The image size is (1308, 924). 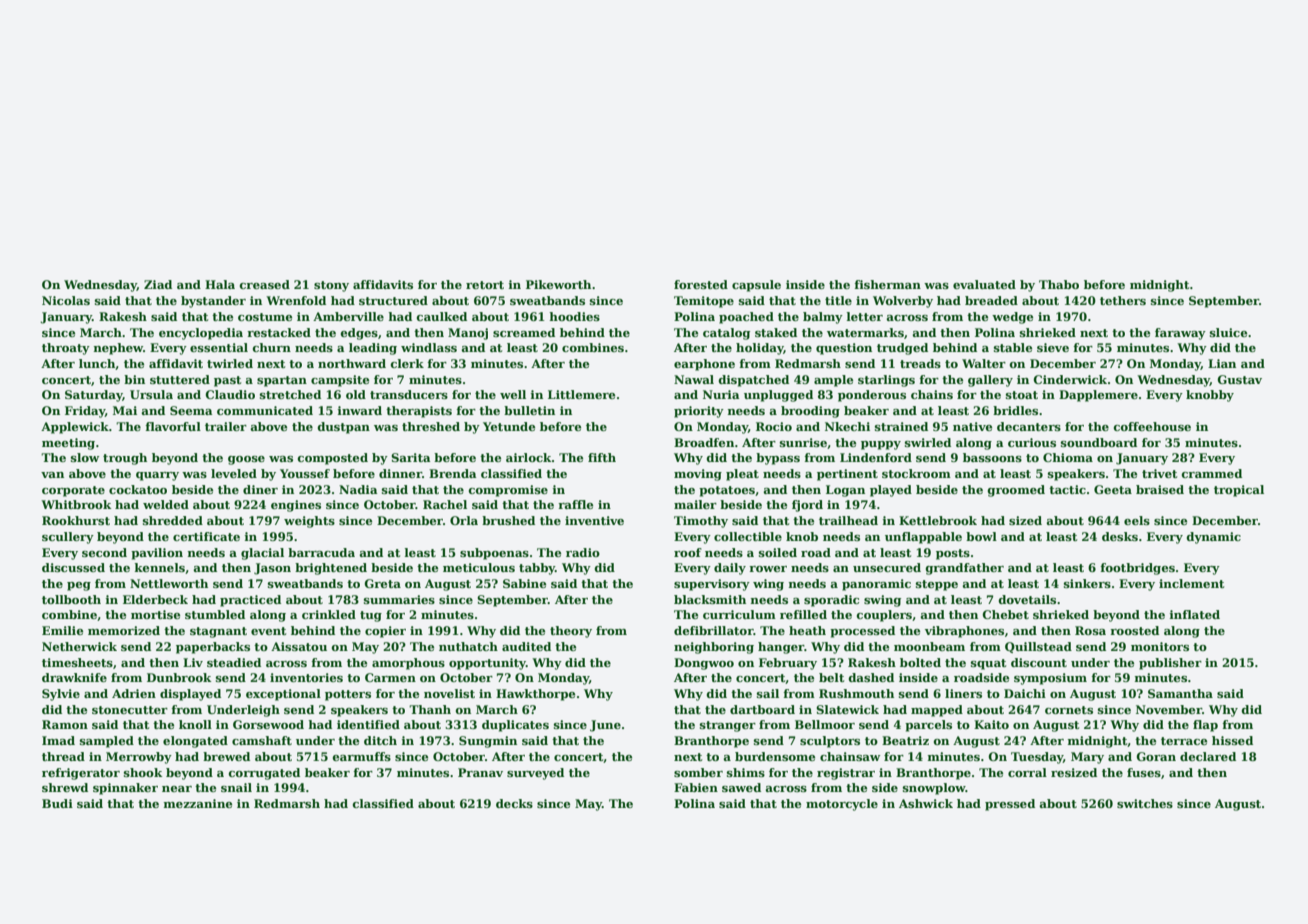 What do you see at coordinates (1145, 803) in the document?
I see `switches` at bounding box center [1145, 803].
